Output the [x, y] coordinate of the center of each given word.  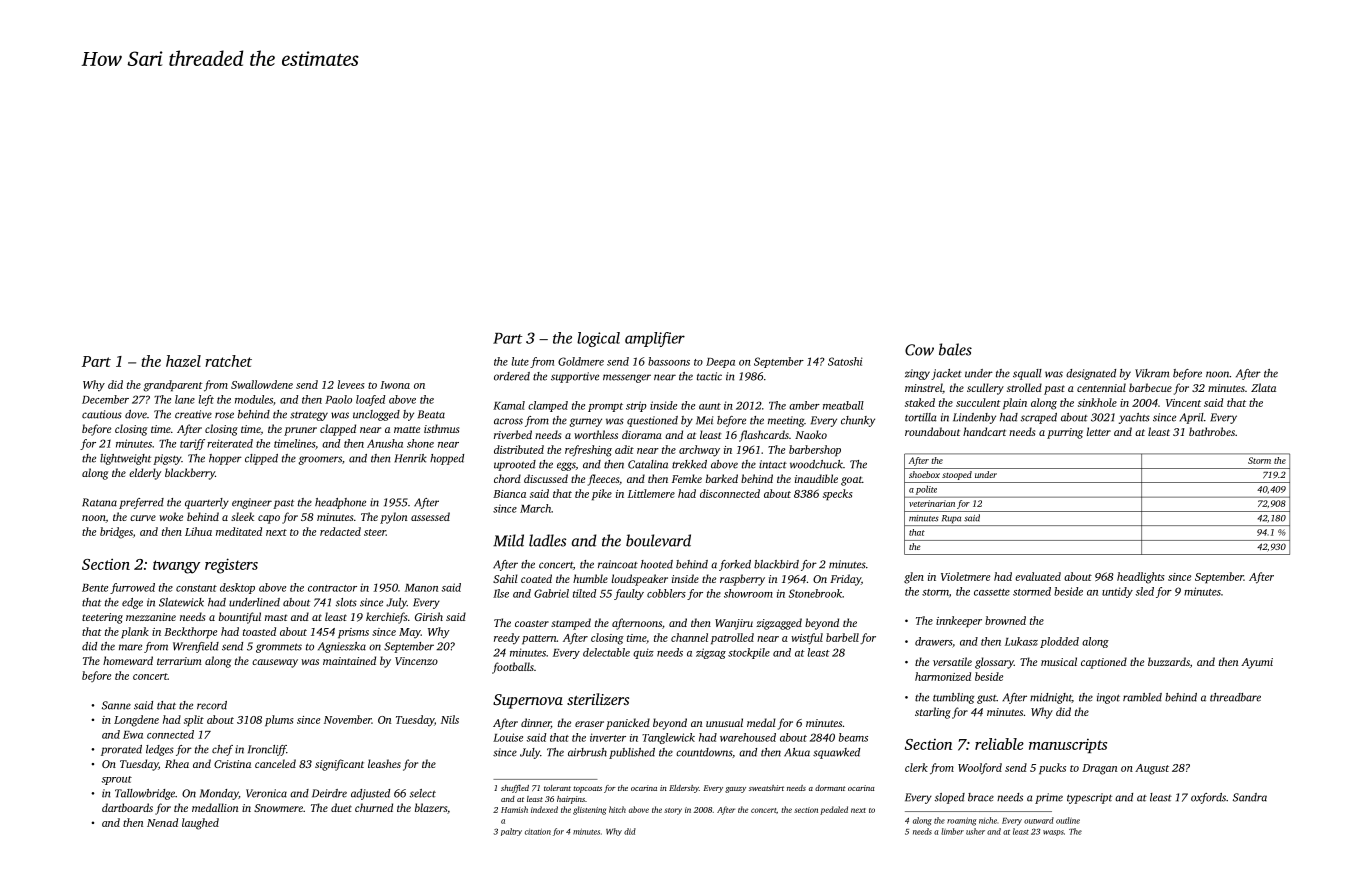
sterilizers [598, 699]
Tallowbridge [145, 794]
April [1191, 418]
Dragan [1099, 769]
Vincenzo [416, 661]
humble [590, 578]
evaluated [1038, 576]
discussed [546, 478]
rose [224, 415]
